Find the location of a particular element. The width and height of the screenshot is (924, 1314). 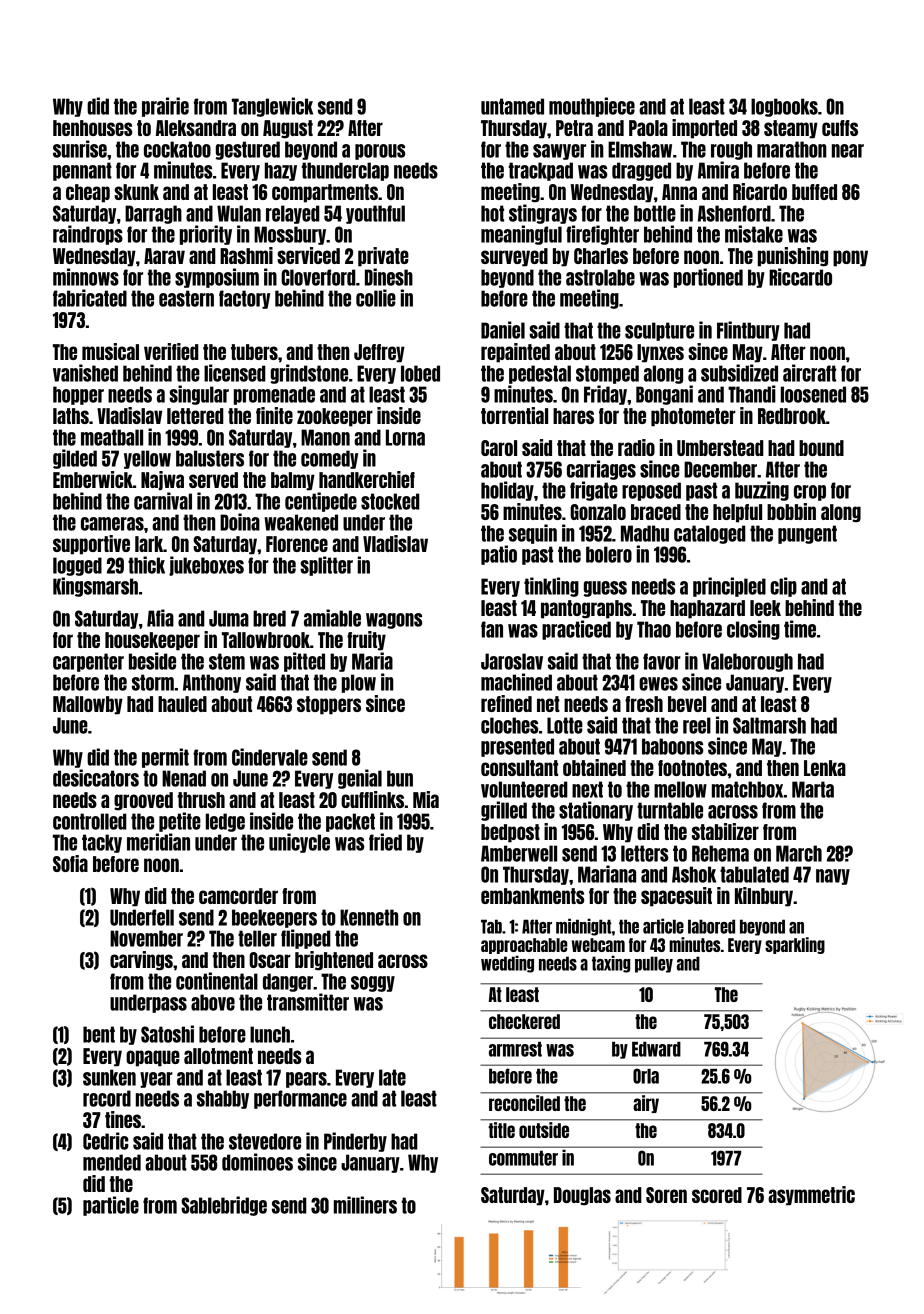

repainted is located at coordinates (515, 353).
